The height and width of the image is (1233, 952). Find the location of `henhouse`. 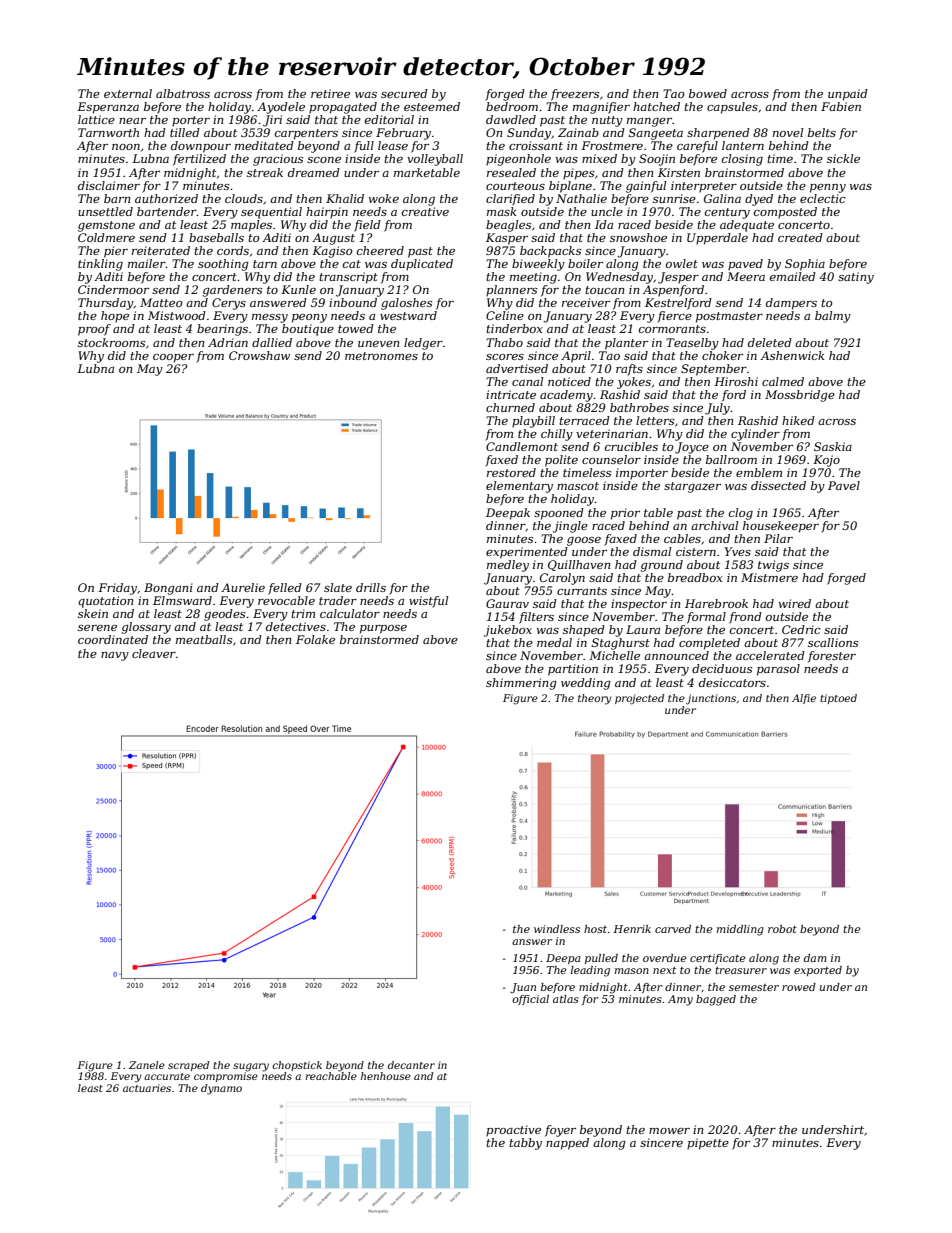

henhouse is located at coordinates (386, 1076).
